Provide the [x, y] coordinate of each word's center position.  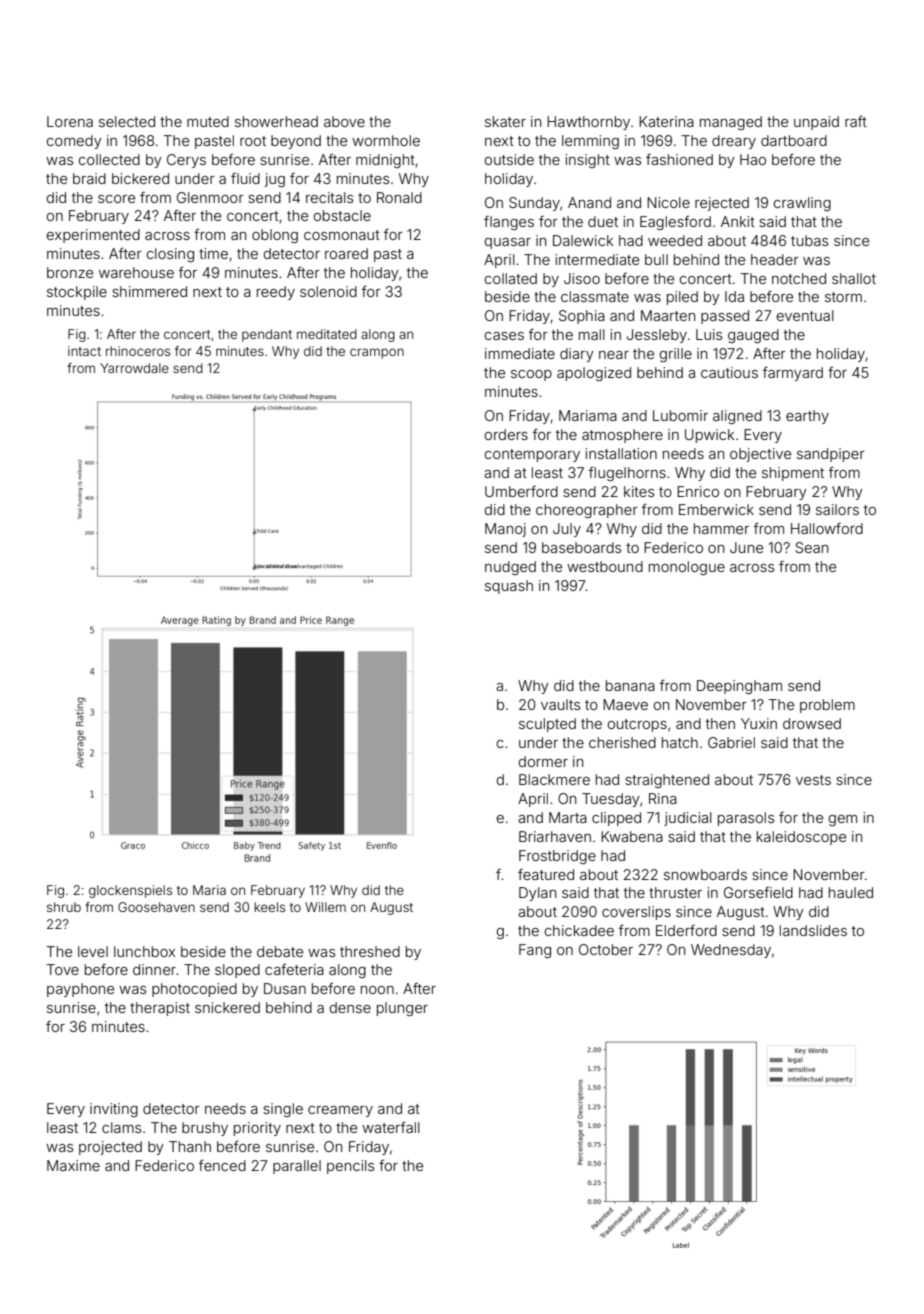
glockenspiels [130, 891]
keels [269, 907]
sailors [837, 509]
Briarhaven [555, 836]
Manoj [505, 530]
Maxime [73, 1165]
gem [842, 820]
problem [827, 706]
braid [89, 178]
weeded [675, 240]
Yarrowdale [134, 368]
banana [630, 685]
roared [346, 253]
